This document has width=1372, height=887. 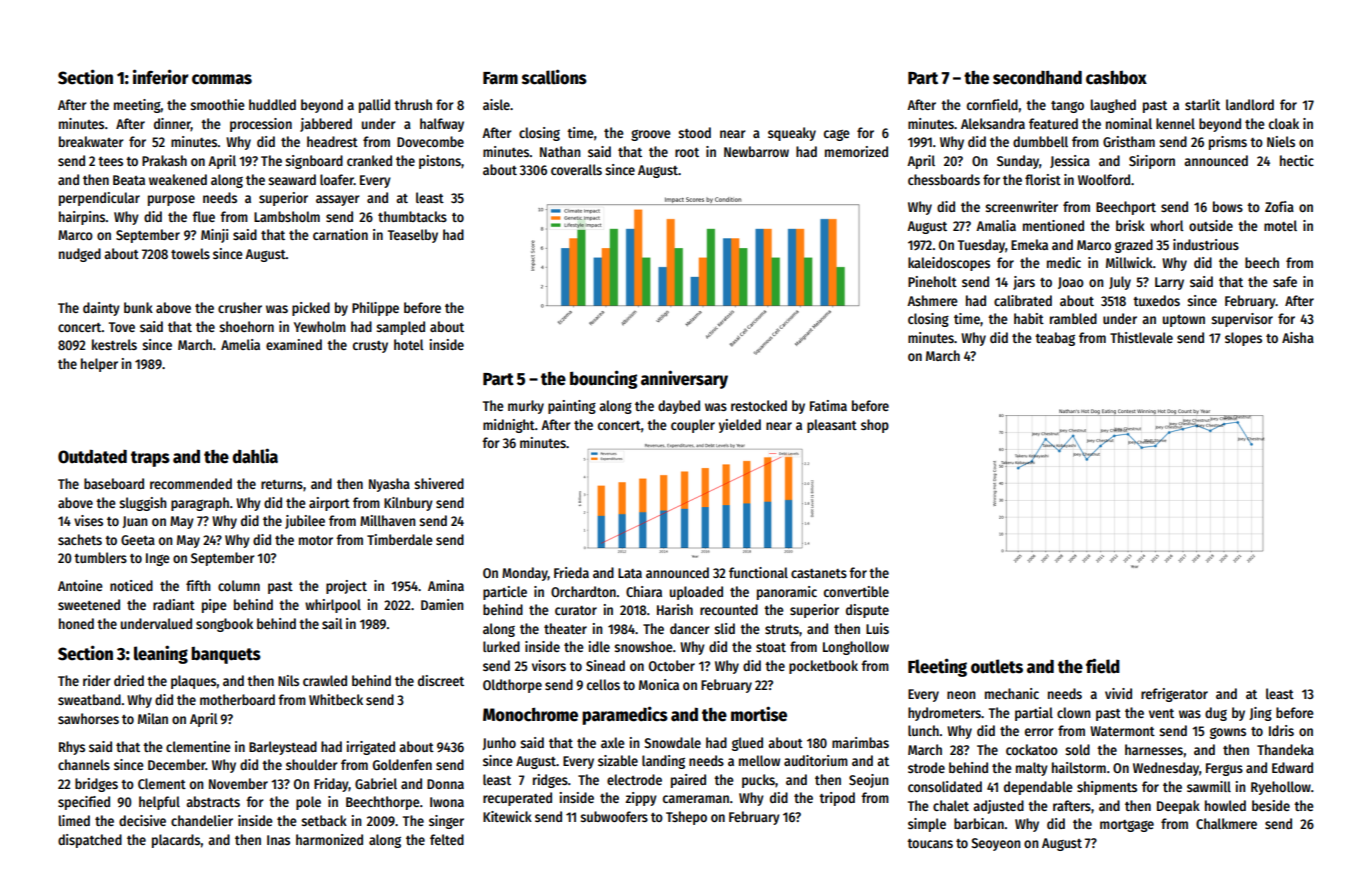 I want to click on harmonized, so click(x=329, y=839).
